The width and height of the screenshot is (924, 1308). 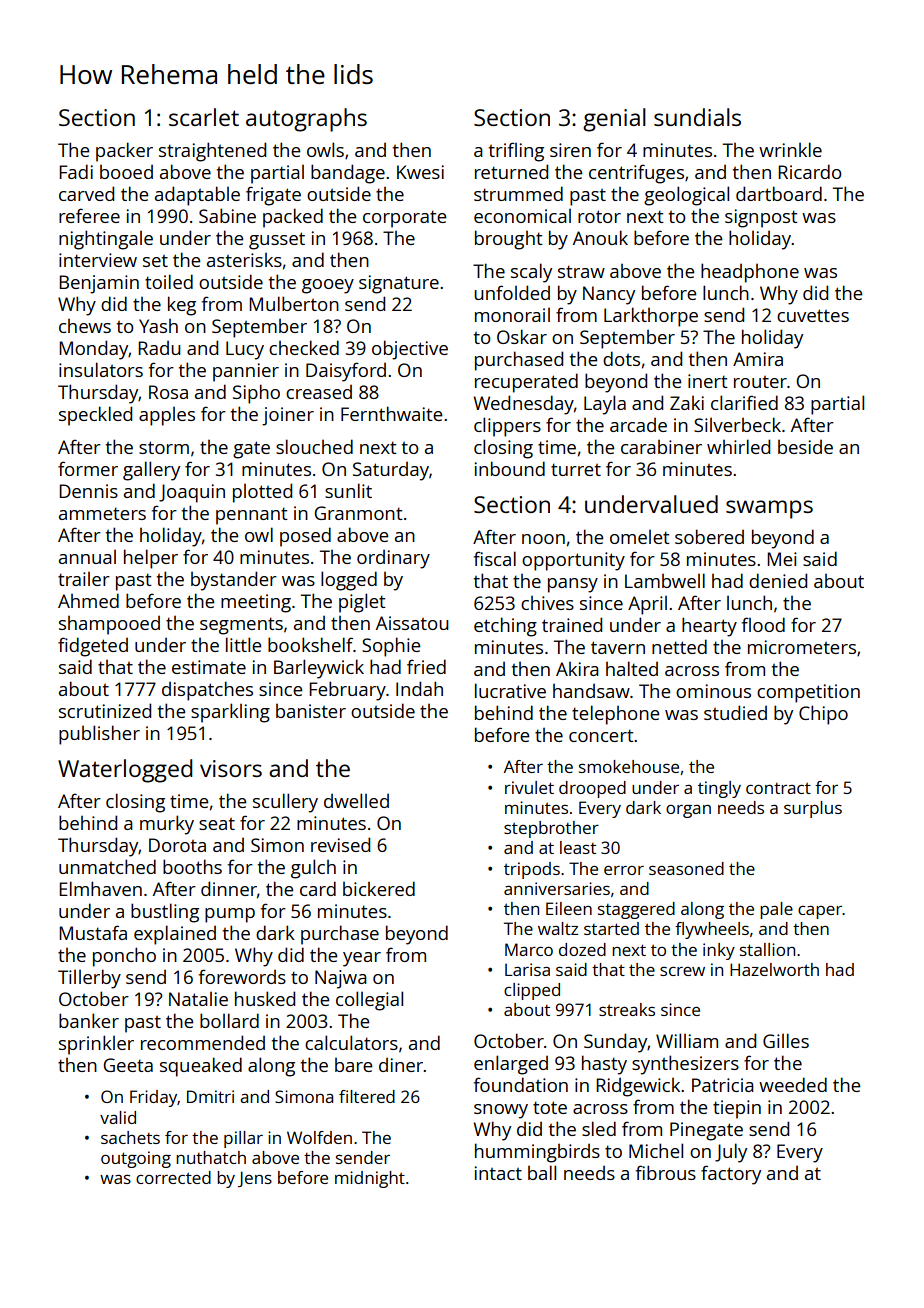 I want to click on Layla, so click(x=605, y=405).
